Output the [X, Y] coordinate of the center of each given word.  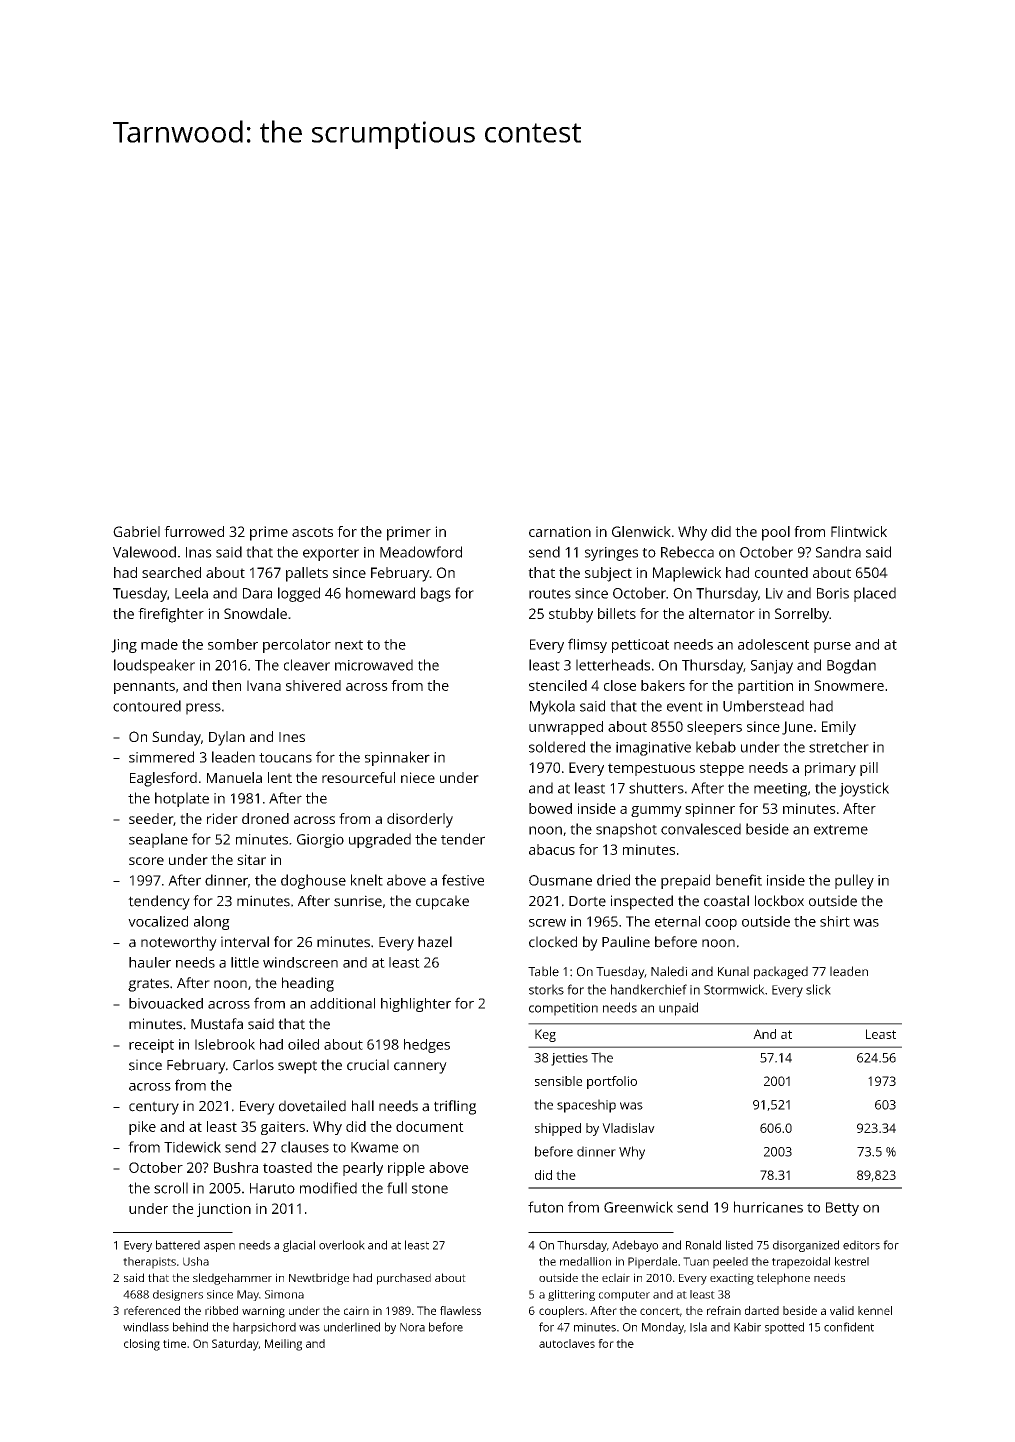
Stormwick [734, 989]
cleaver [307, 665]
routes [550, 594]
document [430, 1126]
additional [342, 1003]
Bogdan [851, 666]
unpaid [678, 1009]
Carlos [253, 1065]
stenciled [558, 685]
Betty [842, 1209]
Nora [412, 1327]
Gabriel [136, 531]
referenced [152, 1310]
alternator [722, 613]
